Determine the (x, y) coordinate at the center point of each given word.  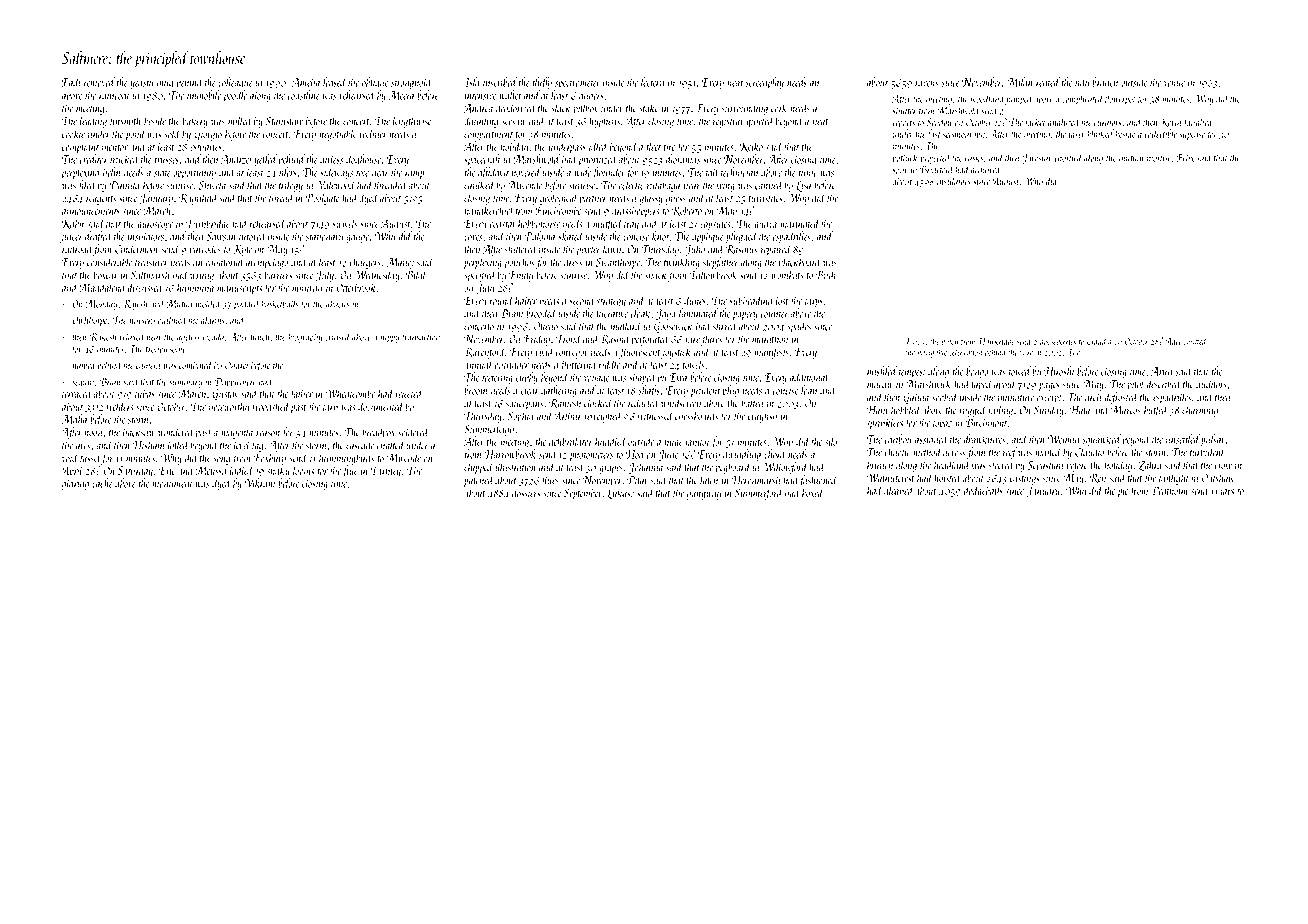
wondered (176, 432)
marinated (800, 223)
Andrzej (236, 160)
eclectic (631, 185)
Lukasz (621, 493)
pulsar (1213, 440)
